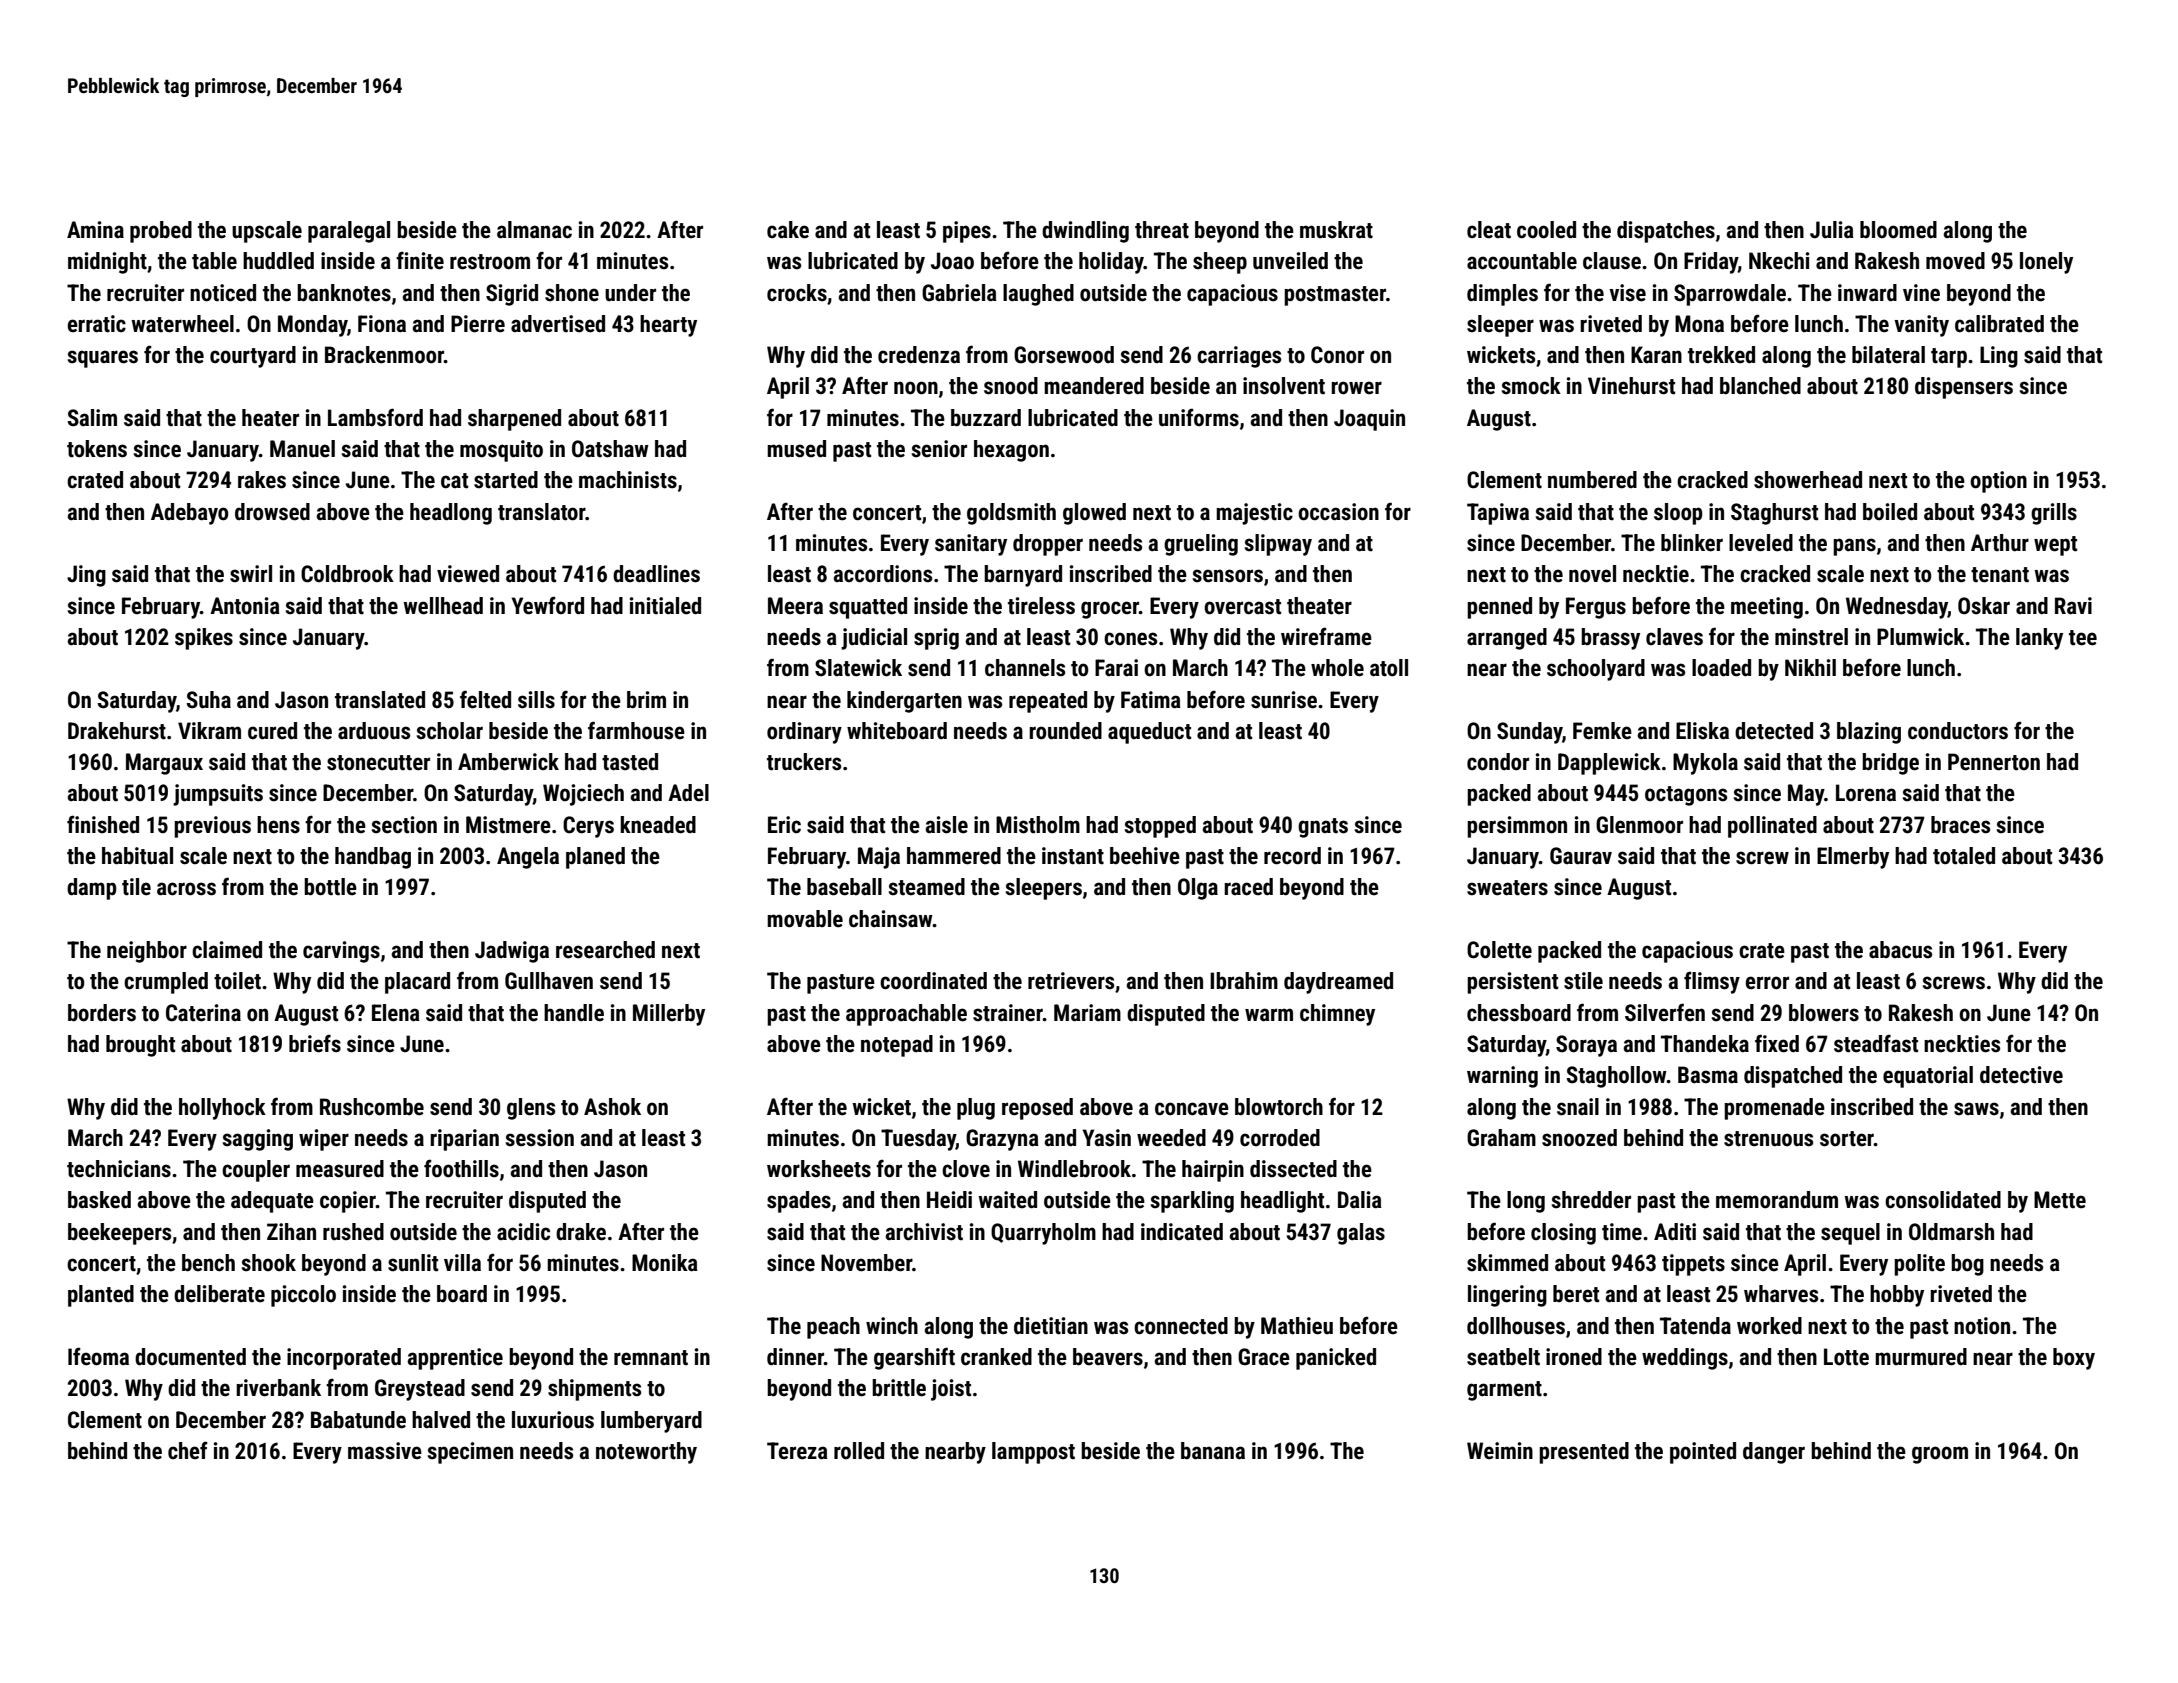  I want to click on barnyard, so click(1023, 576).
